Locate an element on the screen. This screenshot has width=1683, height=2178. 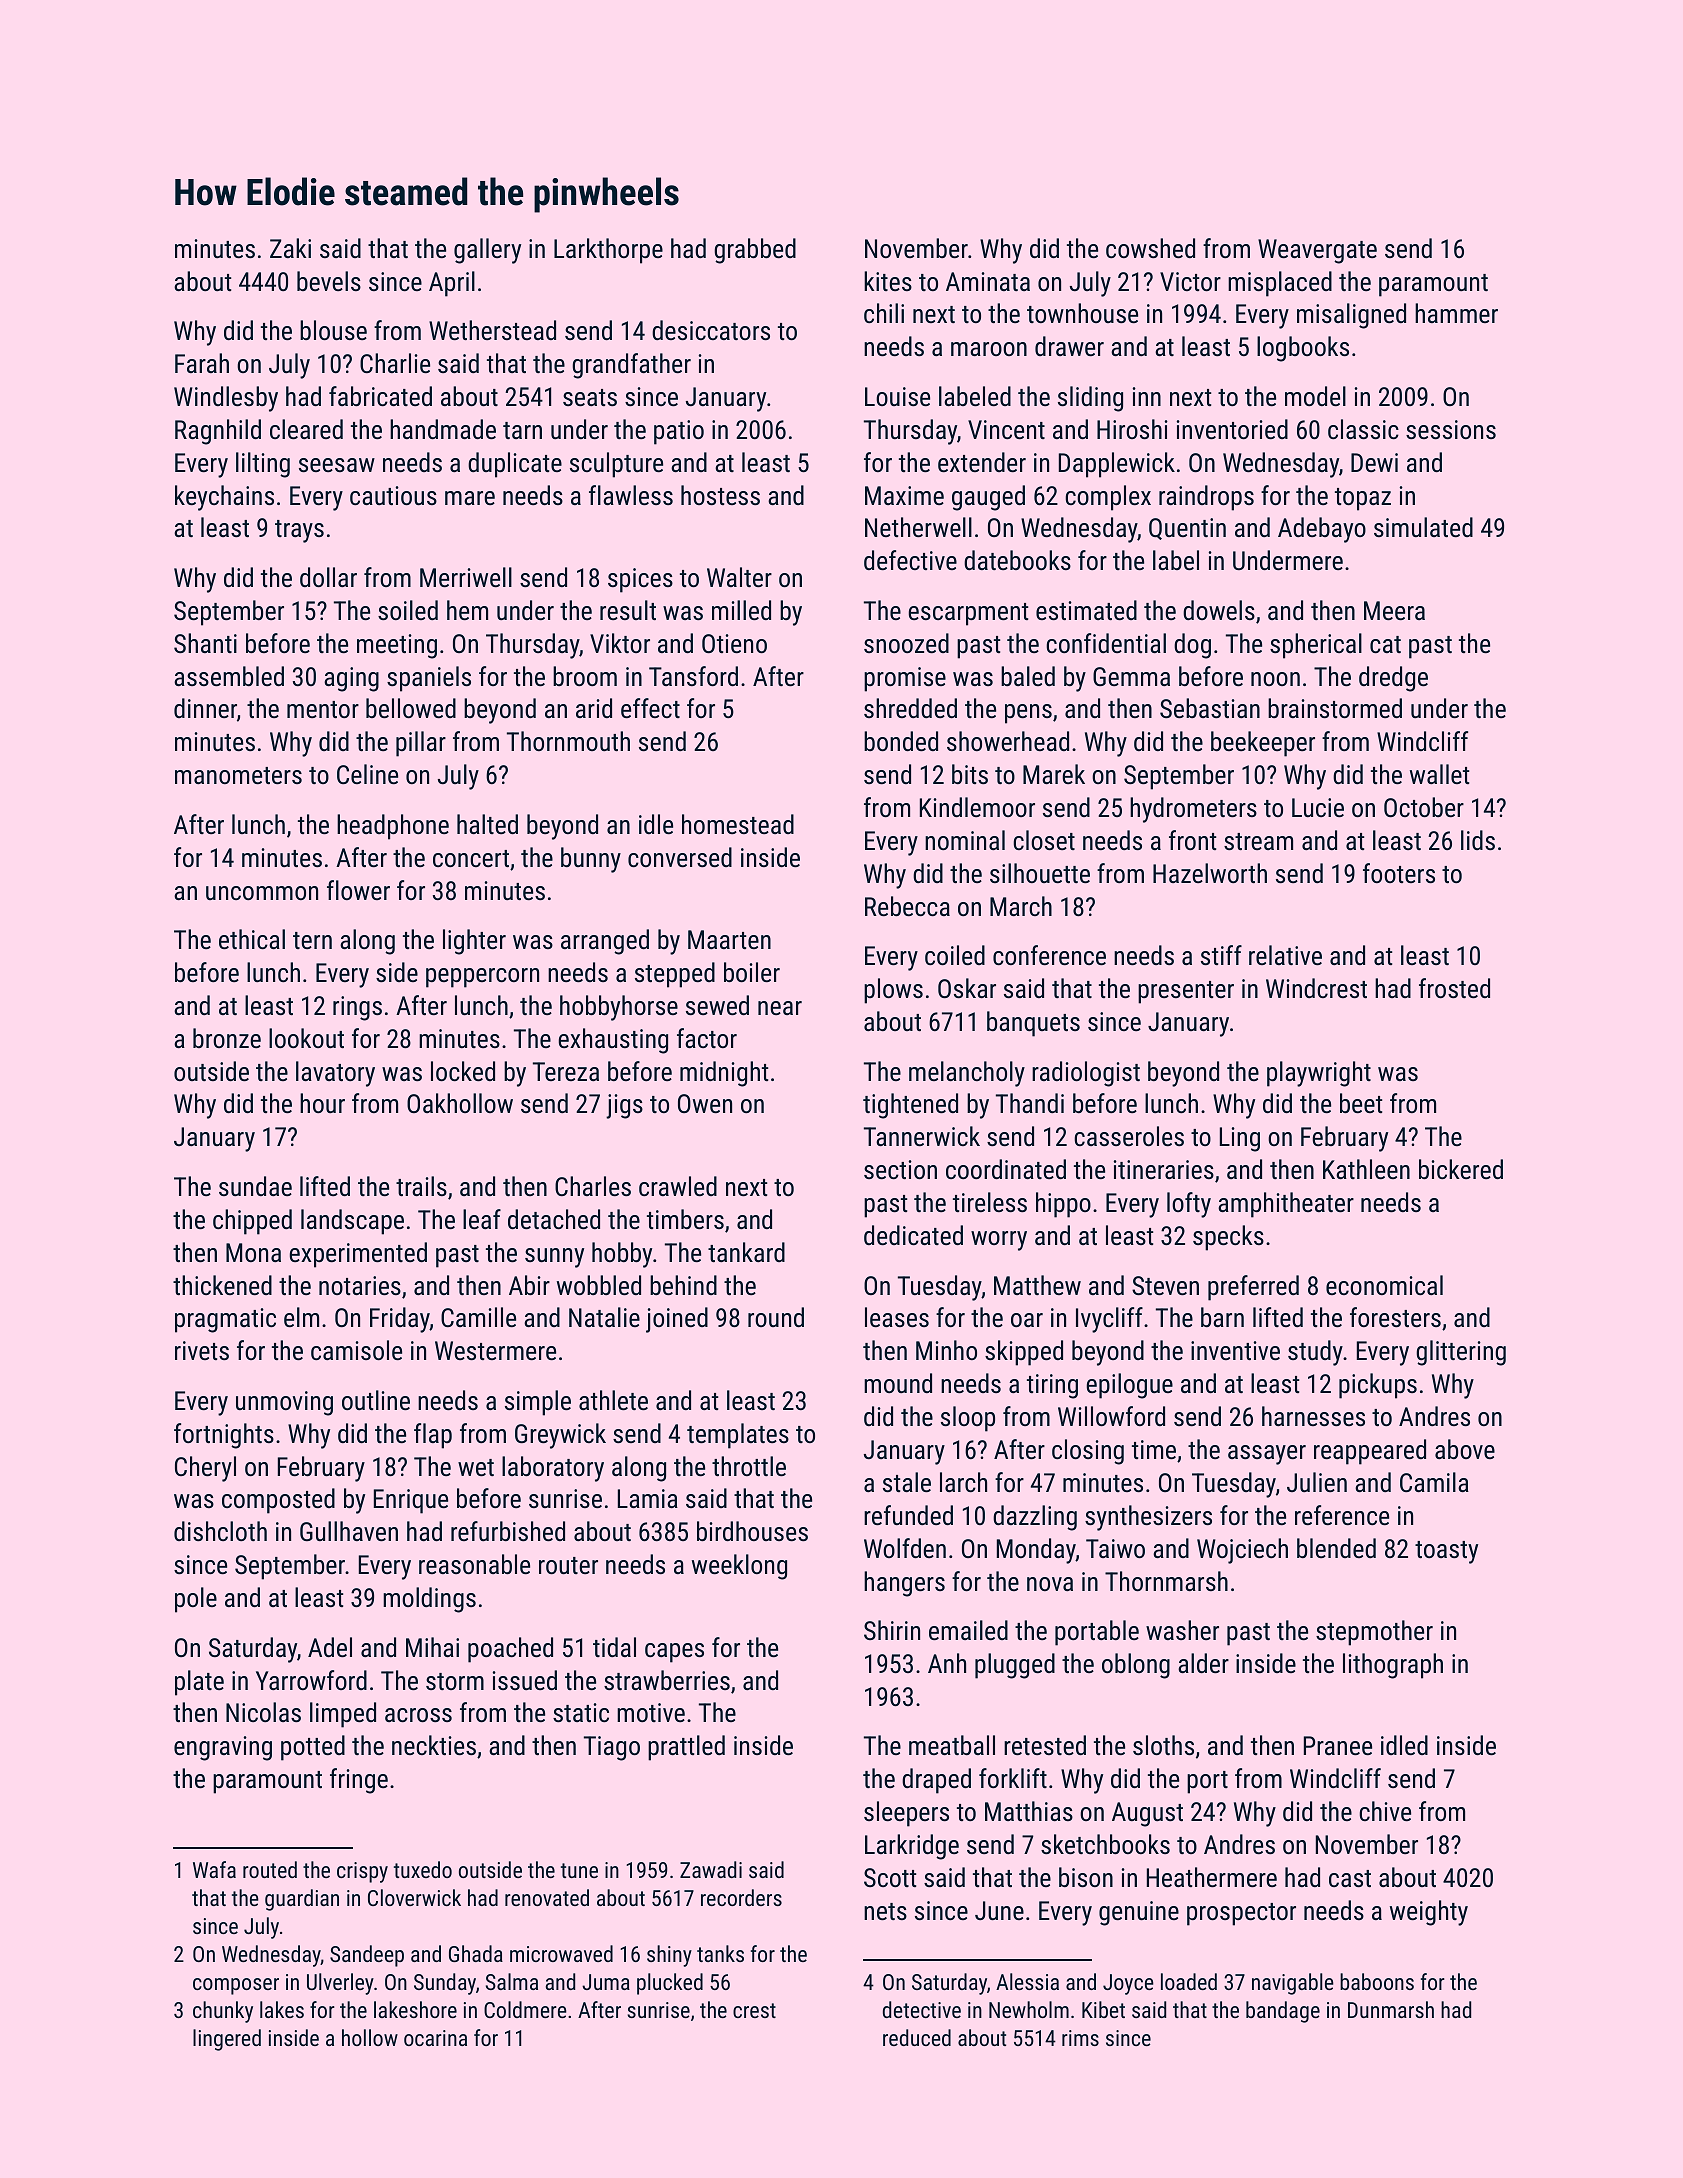
cowshed is located at coordinates (1150, 248).
